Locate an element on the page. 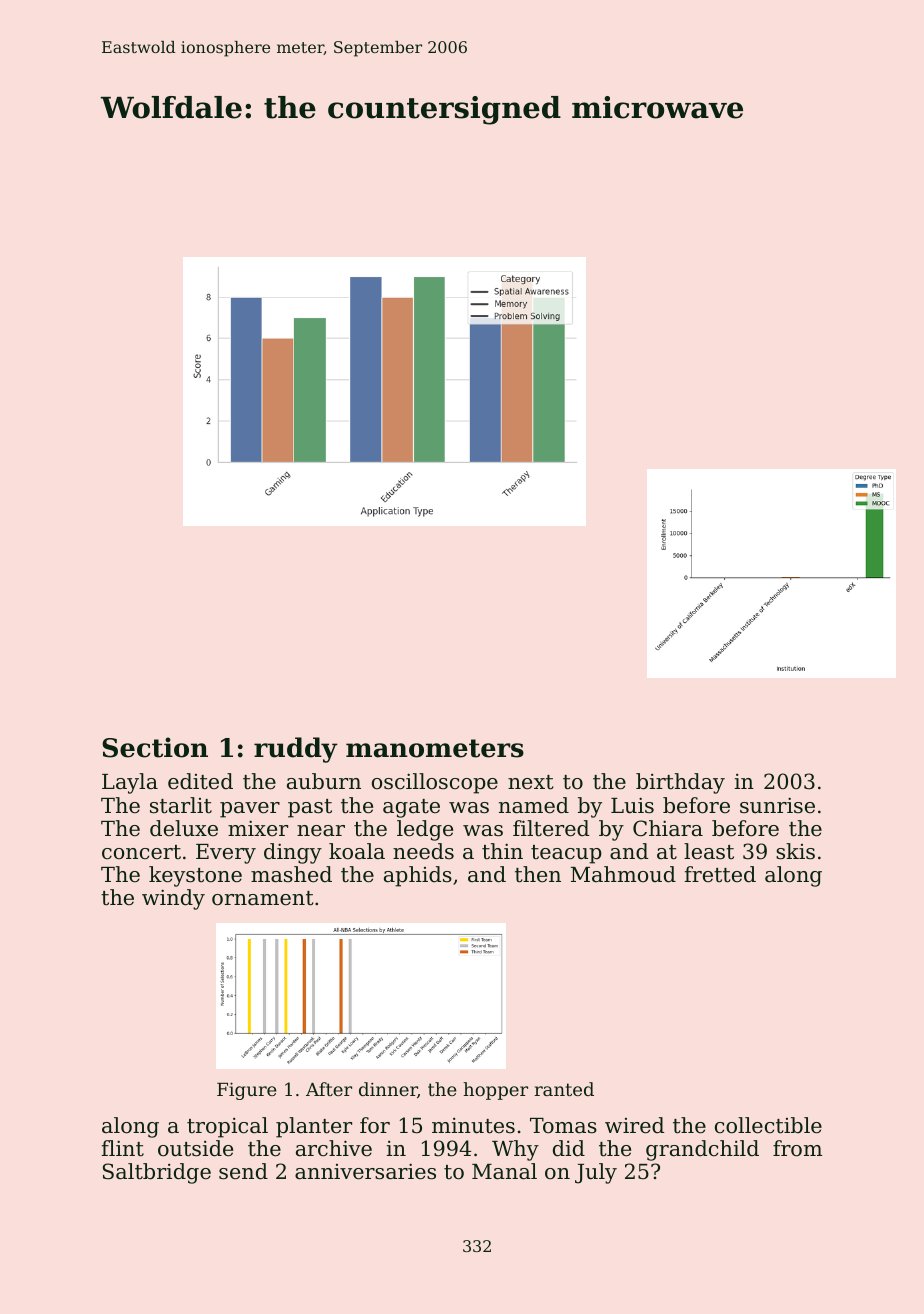  near is located at coordinates (321, 831).
